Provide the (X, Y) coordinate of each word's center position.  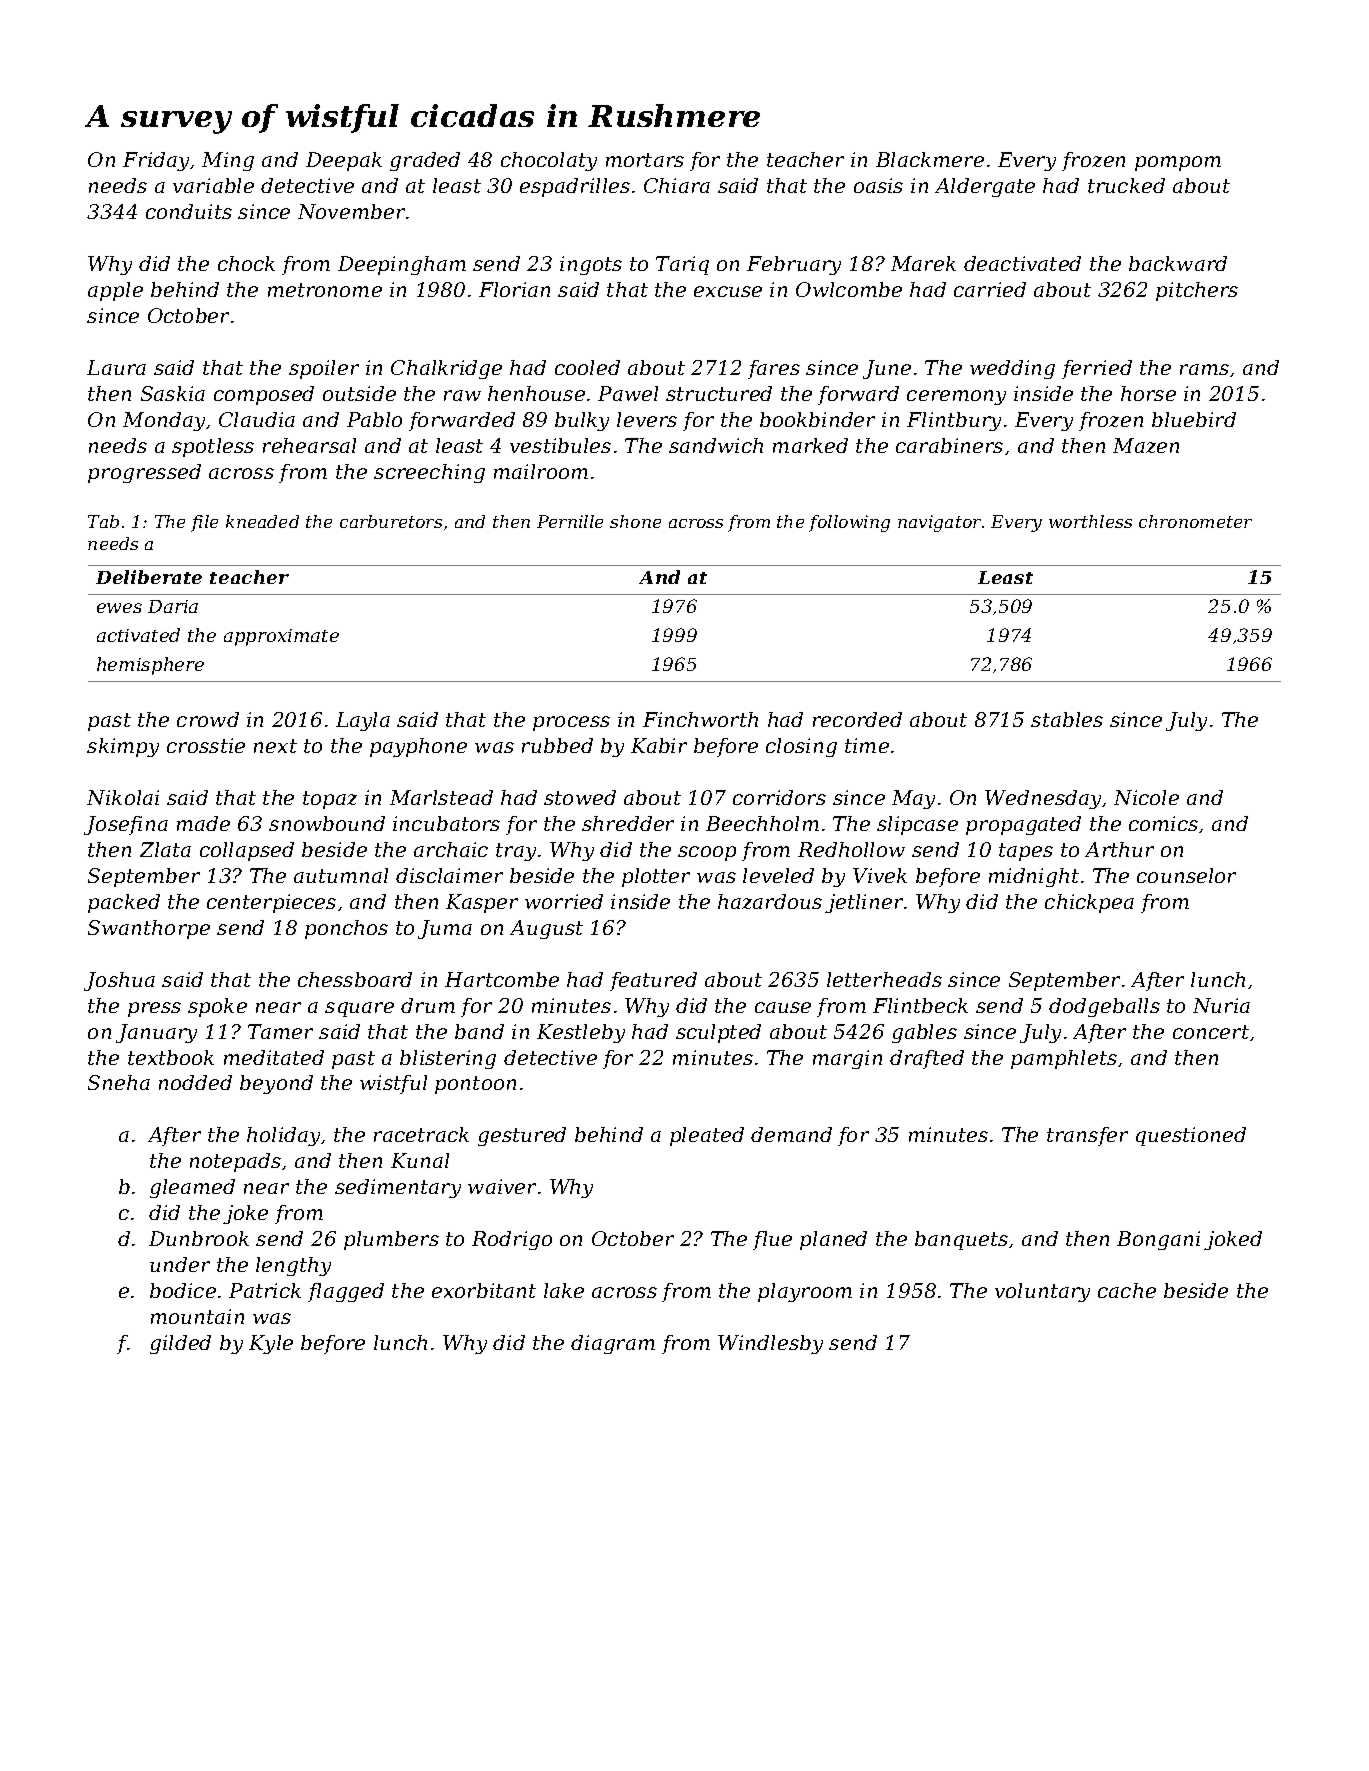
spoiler (324, 369)
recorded (857, 719)
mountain (197, 1316)
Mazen (1146, 445)
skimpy (123, 747)
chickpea (1089, 903)
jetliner (864, 903)
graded (425, 161)
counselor (1186, 875)
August (546, 929)
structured (719, 393)
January (156, 1033)
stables (1067, 719)
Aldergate (985, 187)
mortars (645, 160)
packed (124, 903)
